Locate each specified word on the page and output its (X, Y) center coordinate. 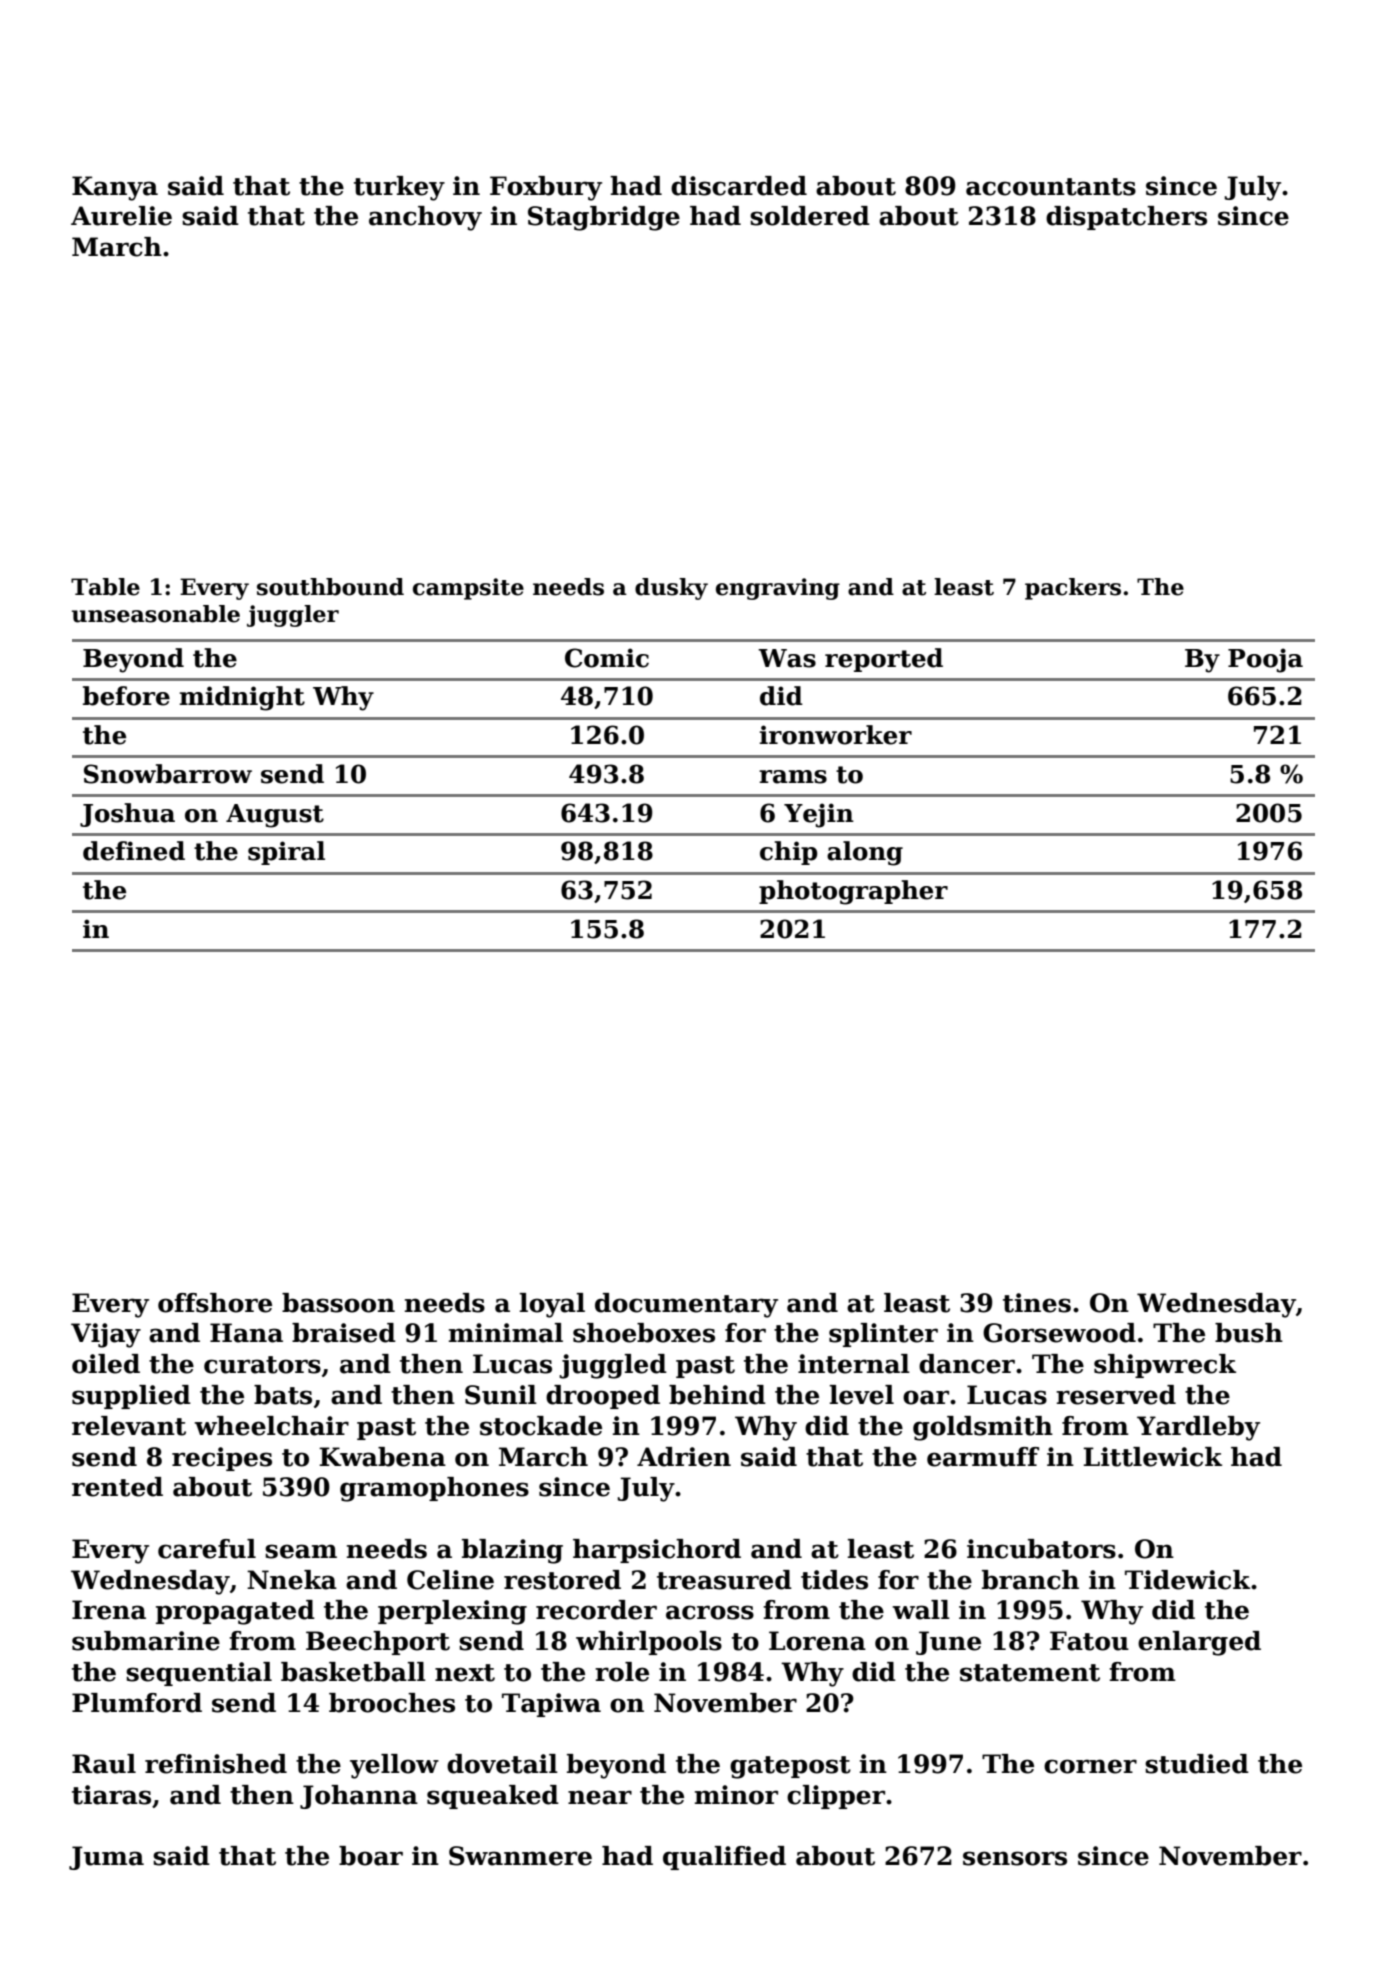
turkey (399, 188)
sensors (1015, 1858)
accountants (1051, 187)
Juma (106, 1858)
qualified (724, 1858)
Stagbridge (604, 218)
